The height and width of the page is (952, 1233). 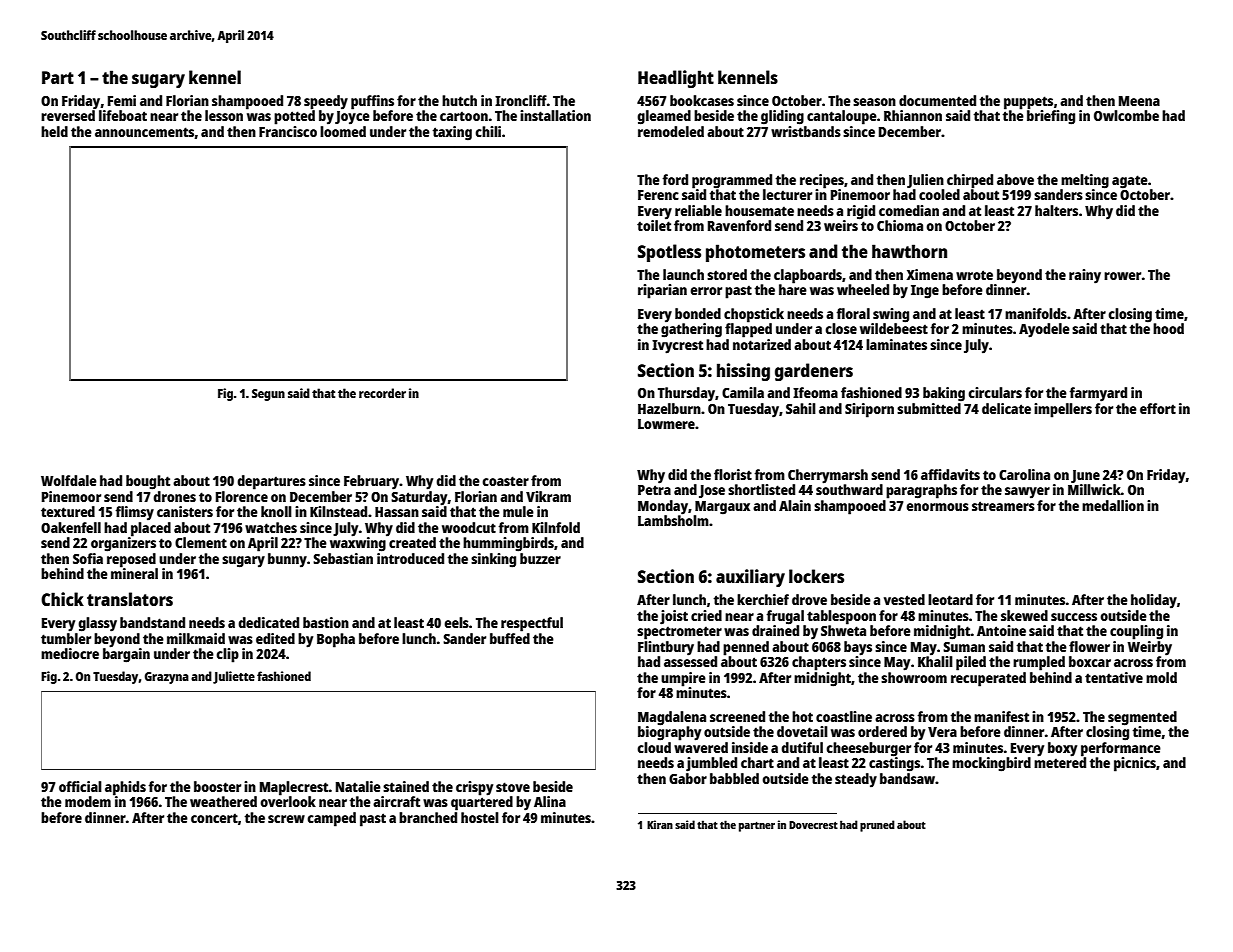 What do you see at coordinates (268, 395) in the page?
I see `Segun` at bounding box center [268, 395].
